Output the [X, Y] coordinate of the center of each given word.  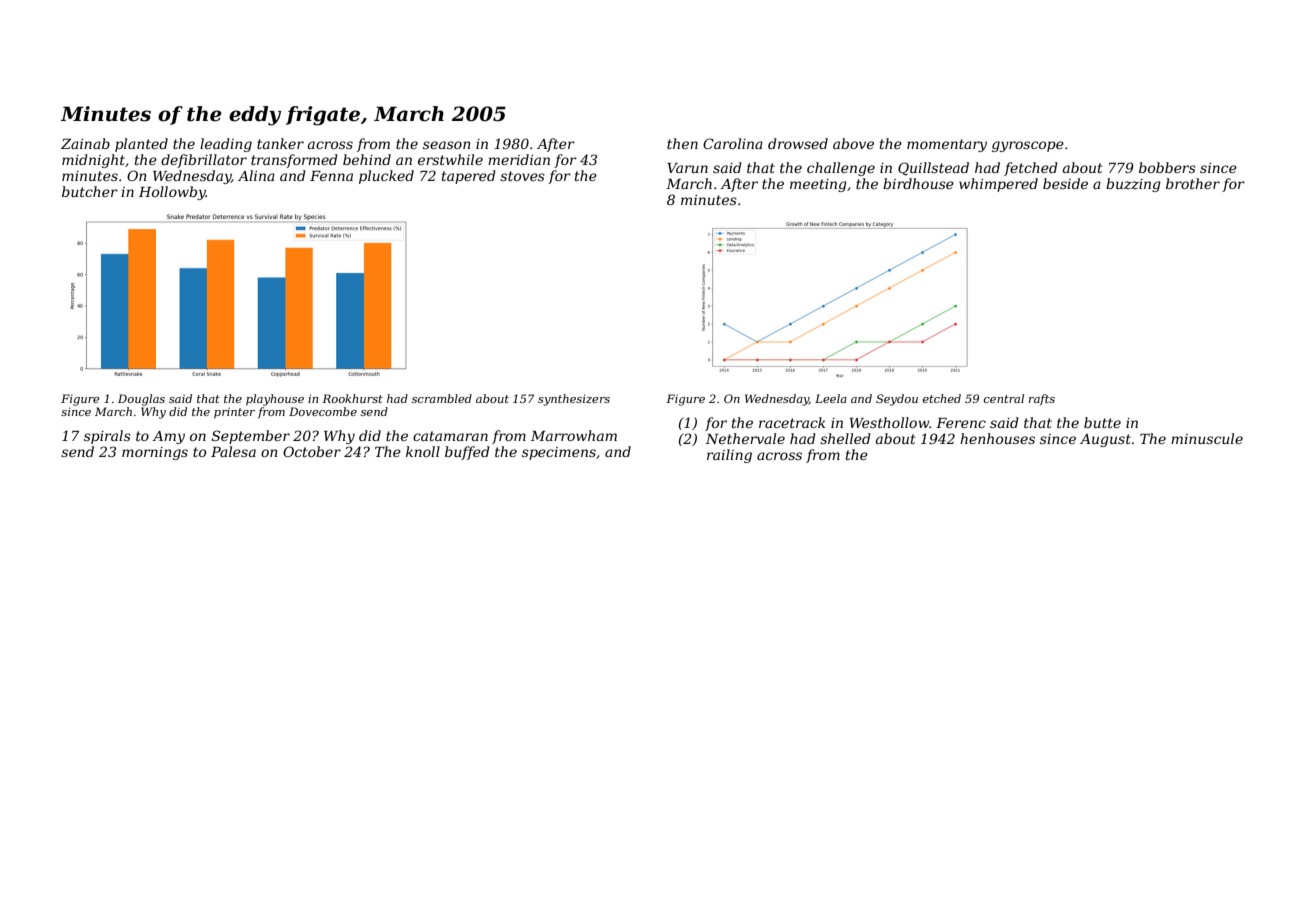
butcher [90, 191]
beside [1065, 183]
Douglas [141, 400]
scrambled [442, 398]
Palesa [233, 451]
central [1004, 398]
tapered [469, 177]
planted [141, 145]
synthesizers [574, 400]
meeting [818, 185]
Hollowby [172, 193]
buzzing [1133, 185]
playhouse [275, 400]
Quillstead [933, 168]
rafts [1042, 399]
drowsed [798, 143]
